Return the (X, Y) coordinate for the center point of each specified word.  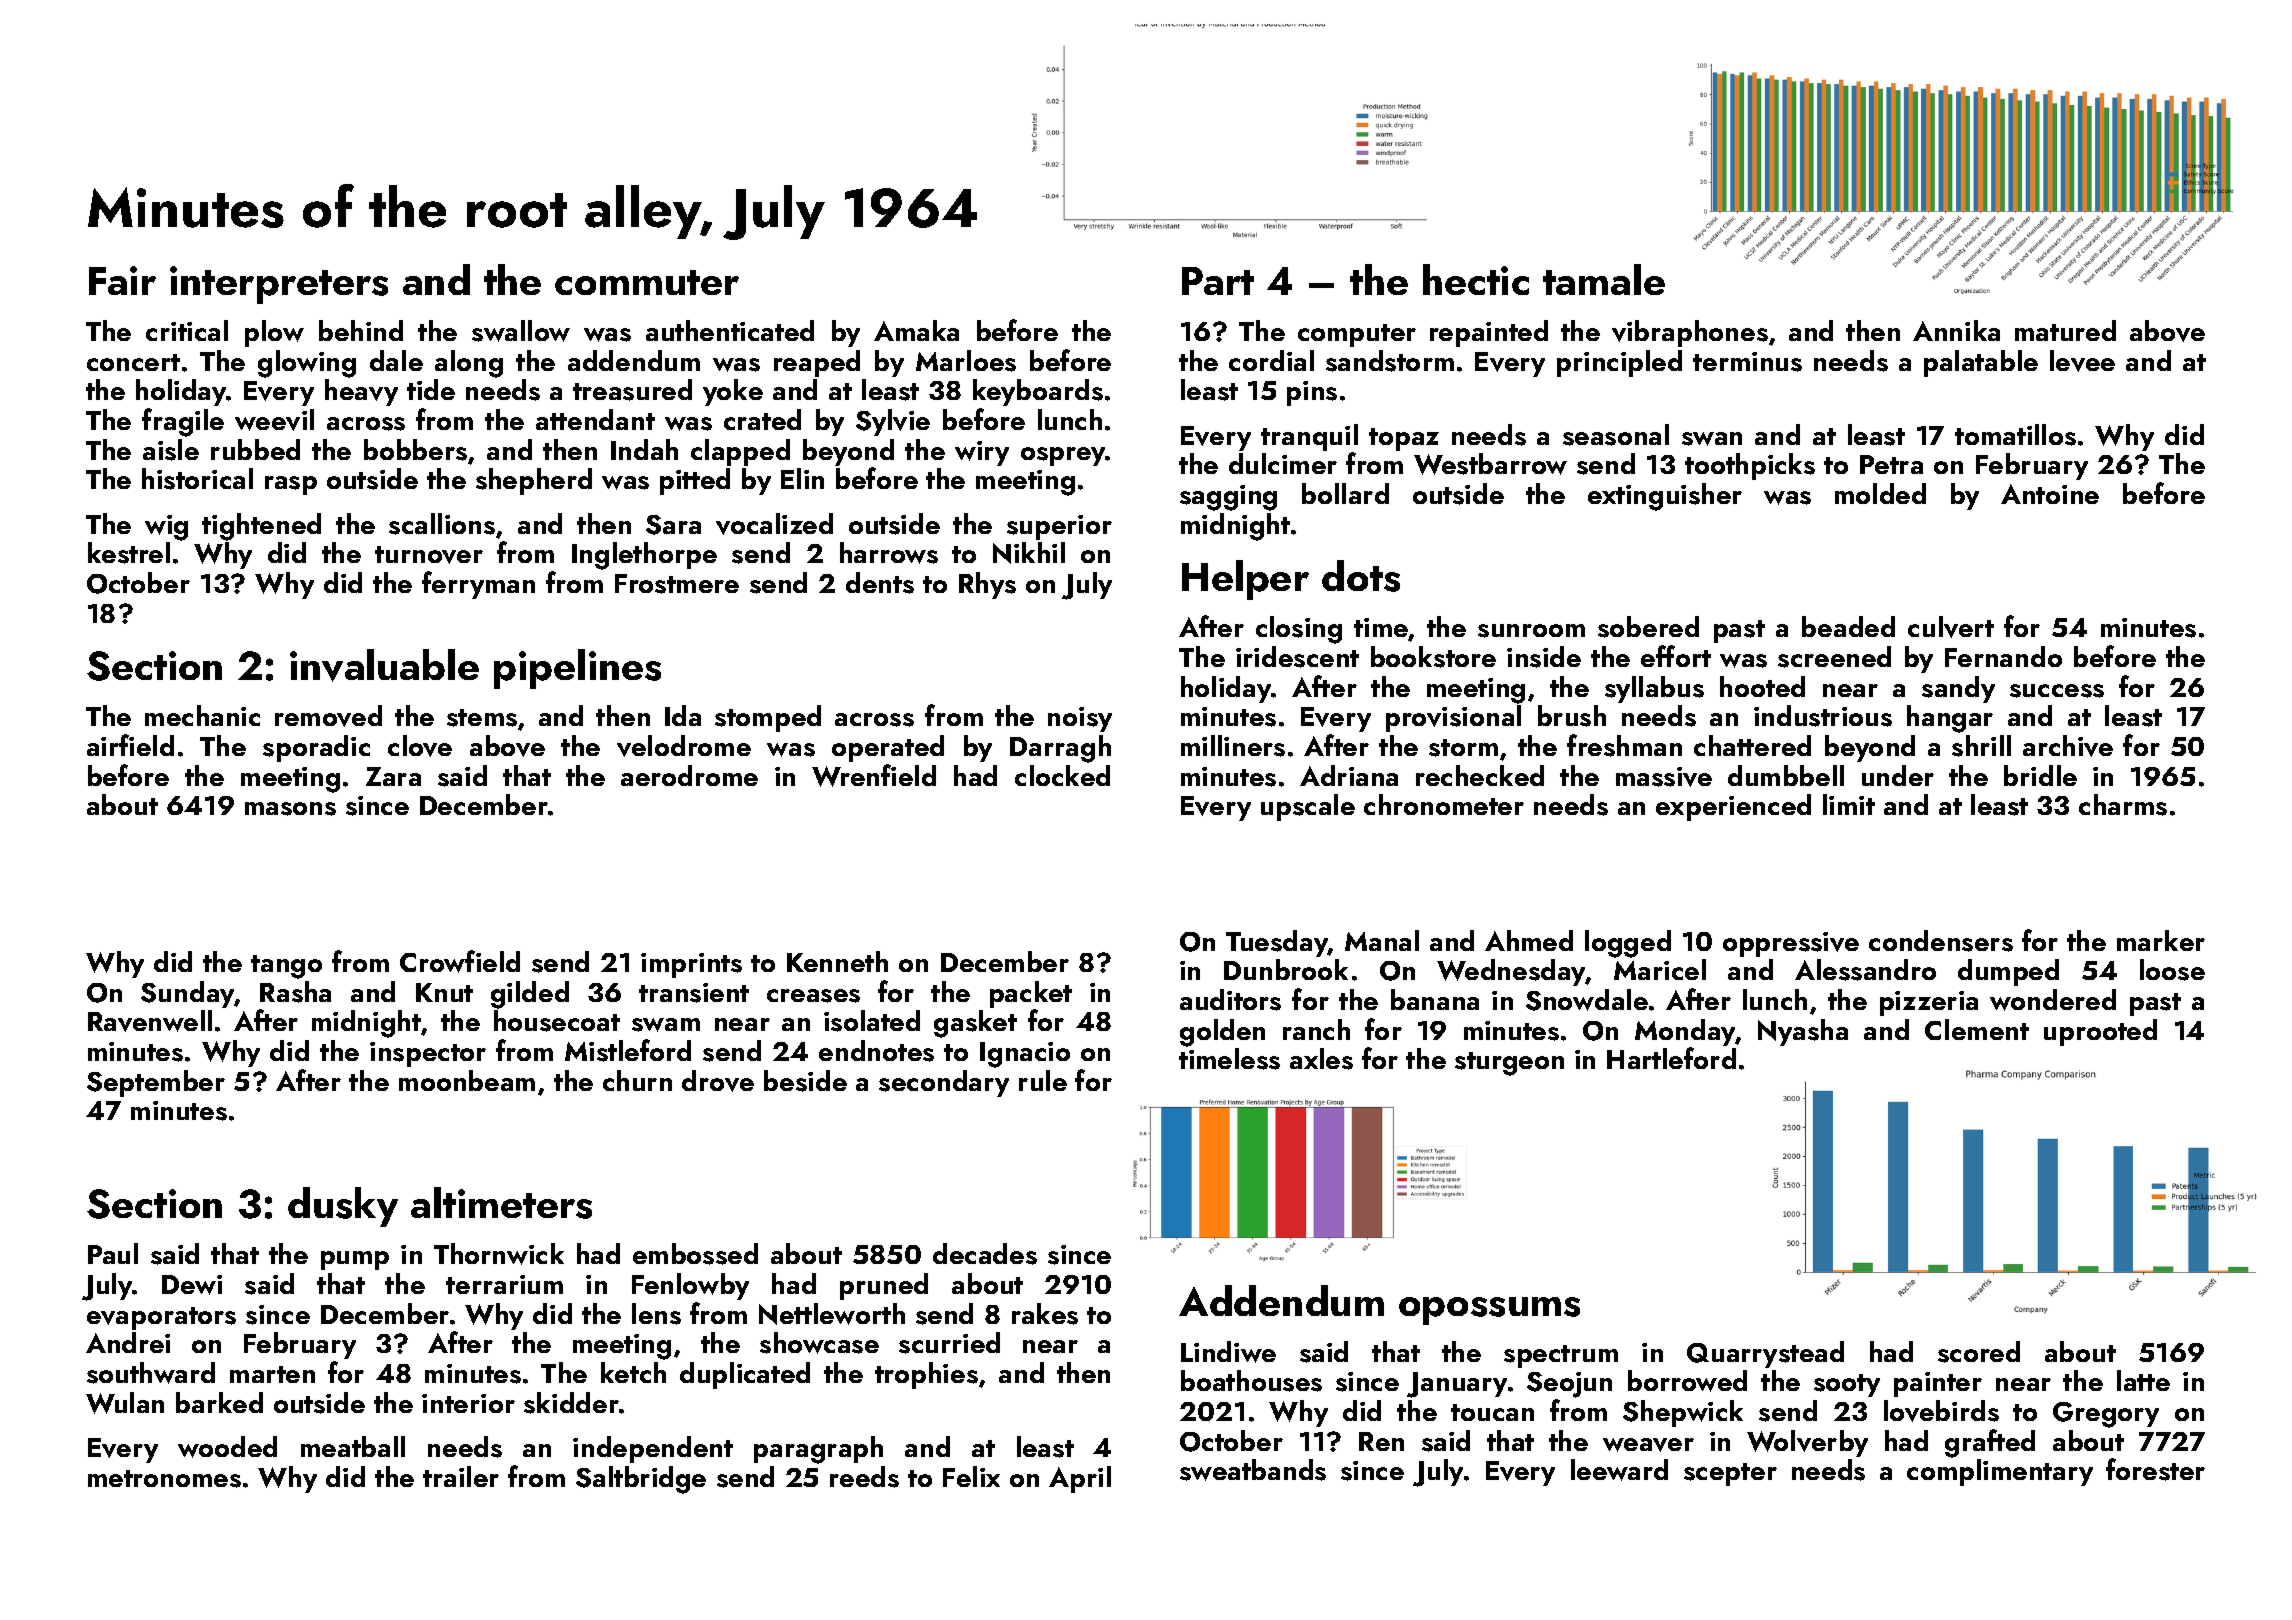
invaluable (384, 665)
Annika (1956, 330)
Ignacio (1025, 1055)
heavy (361, 392)
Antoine (2050, 494)
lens (656, 1314)
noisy (1080, 719)
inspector (428, 1054)
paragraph (818, 1450)
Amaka (916, 330)
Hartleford (1671, 1058)
